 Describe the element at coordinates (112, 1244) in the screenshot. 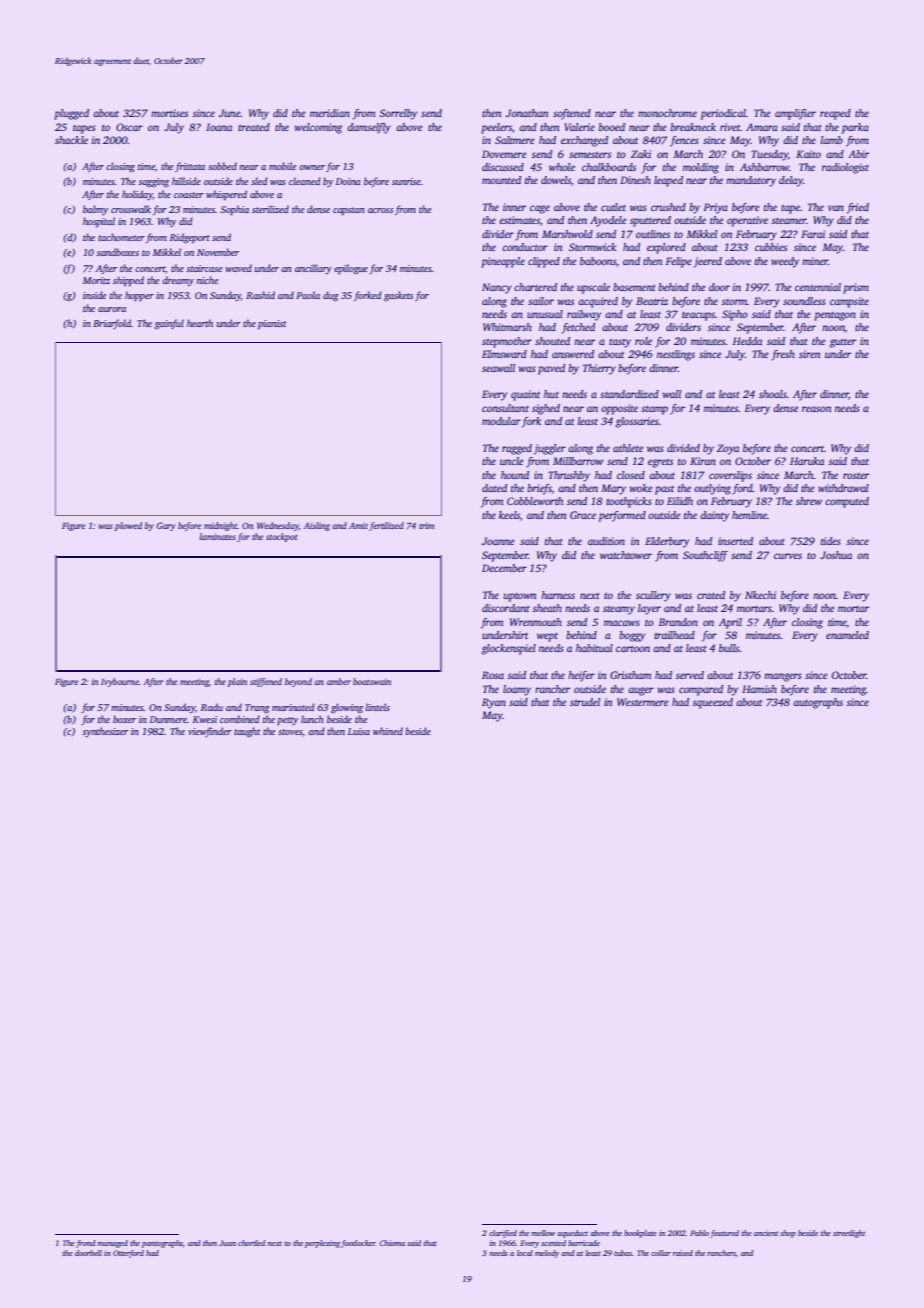

I see `managed` at that location.
